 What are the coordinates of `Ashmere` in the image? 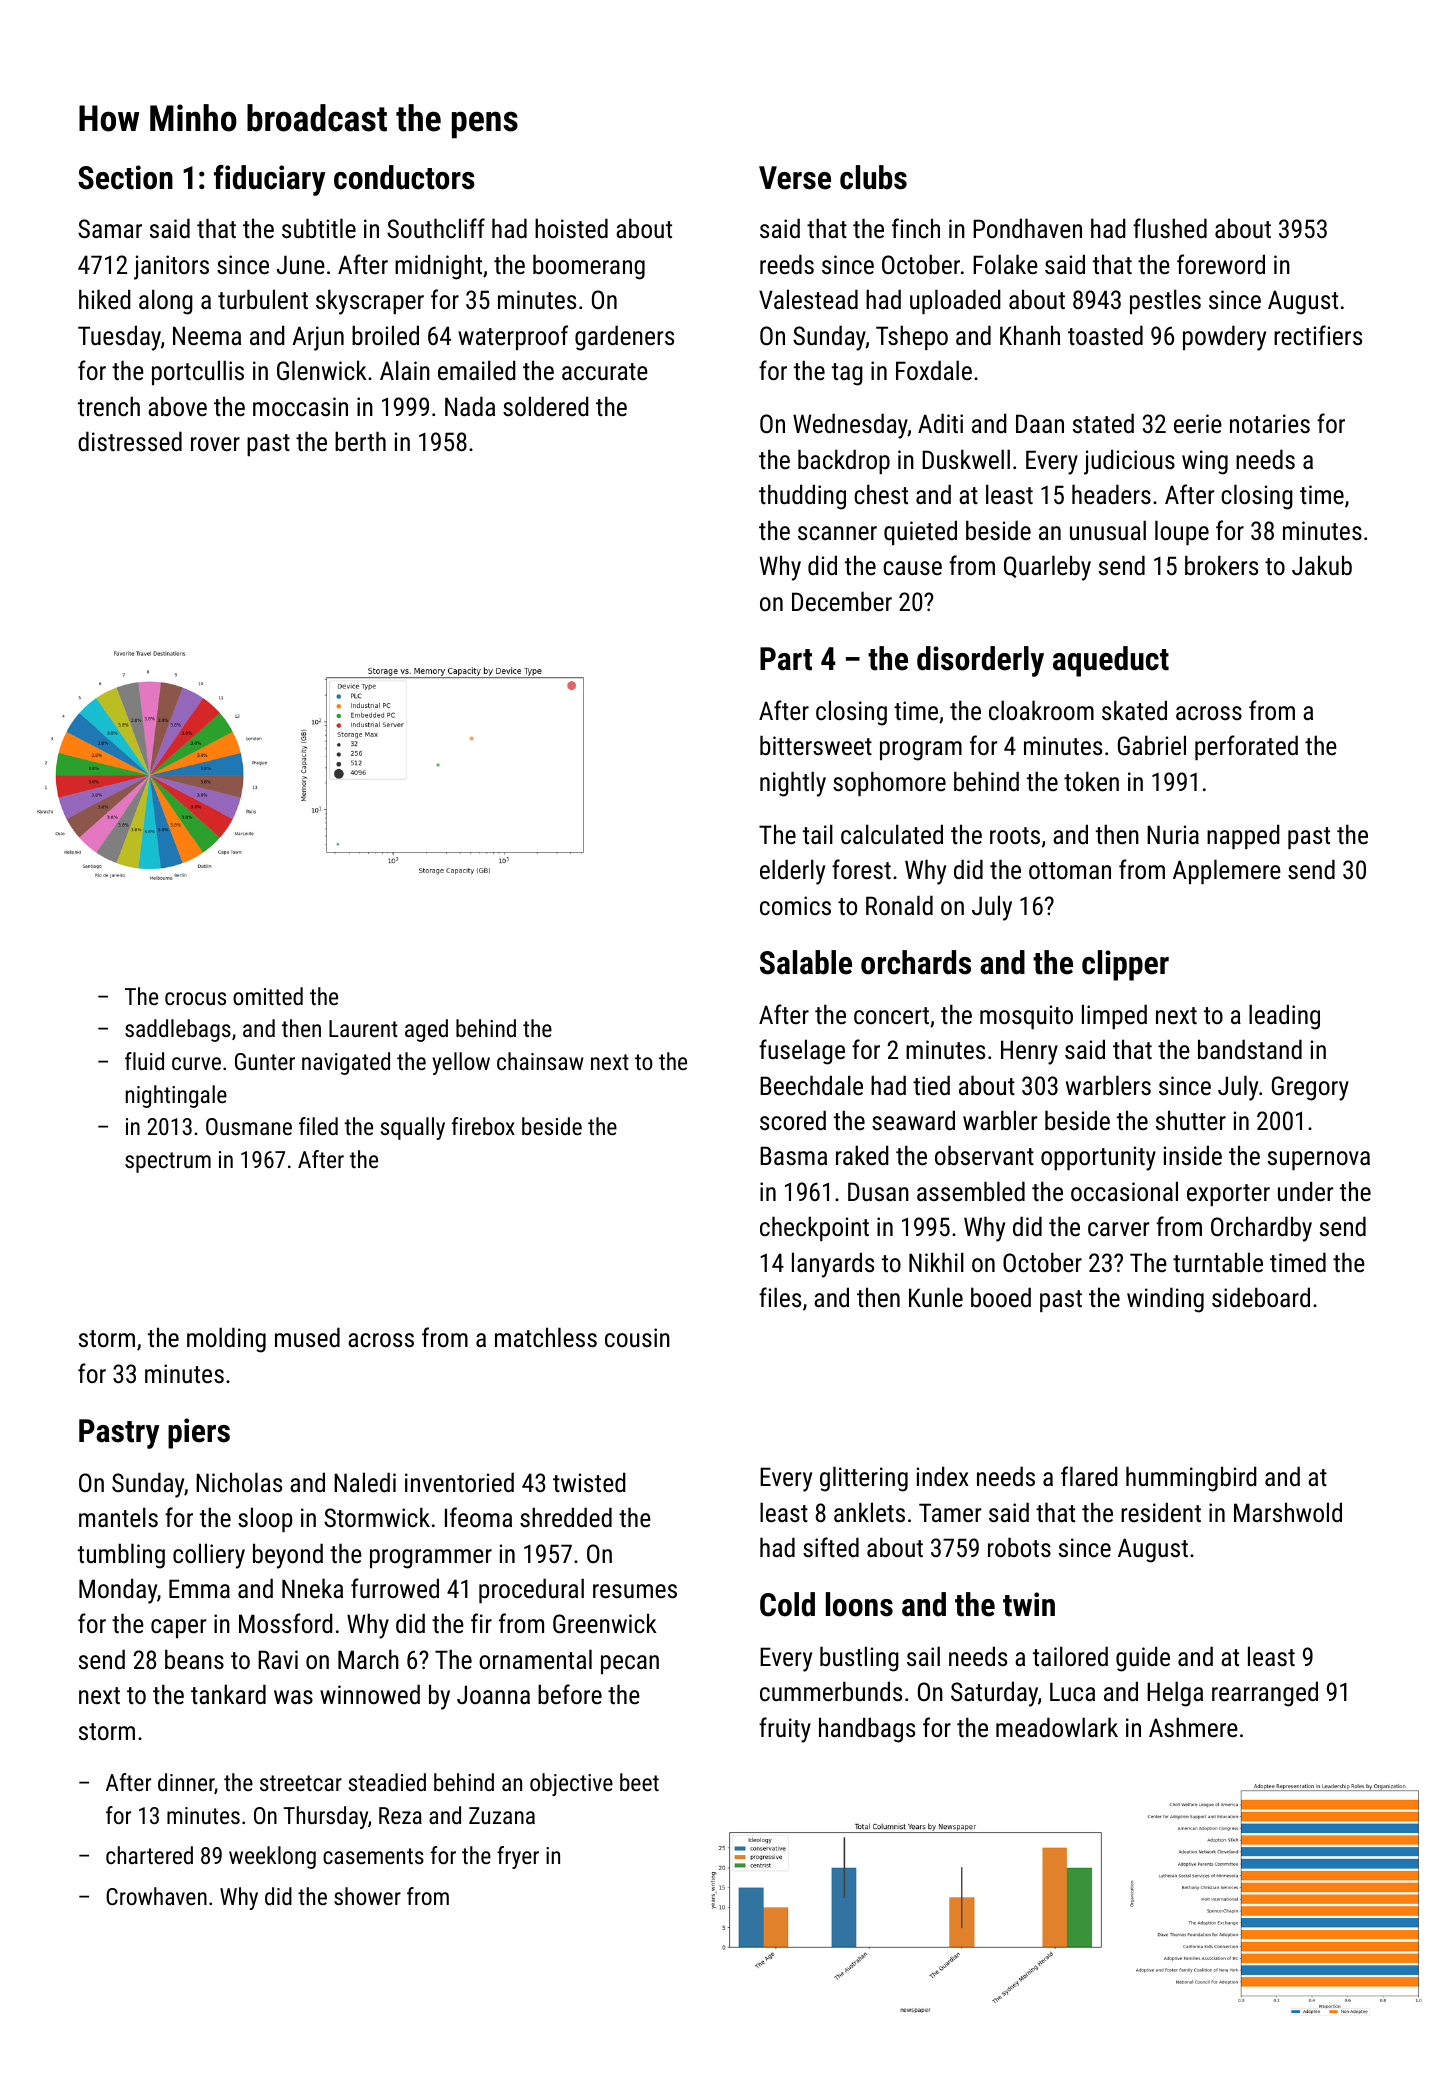 It's located at (1193, 1727).
